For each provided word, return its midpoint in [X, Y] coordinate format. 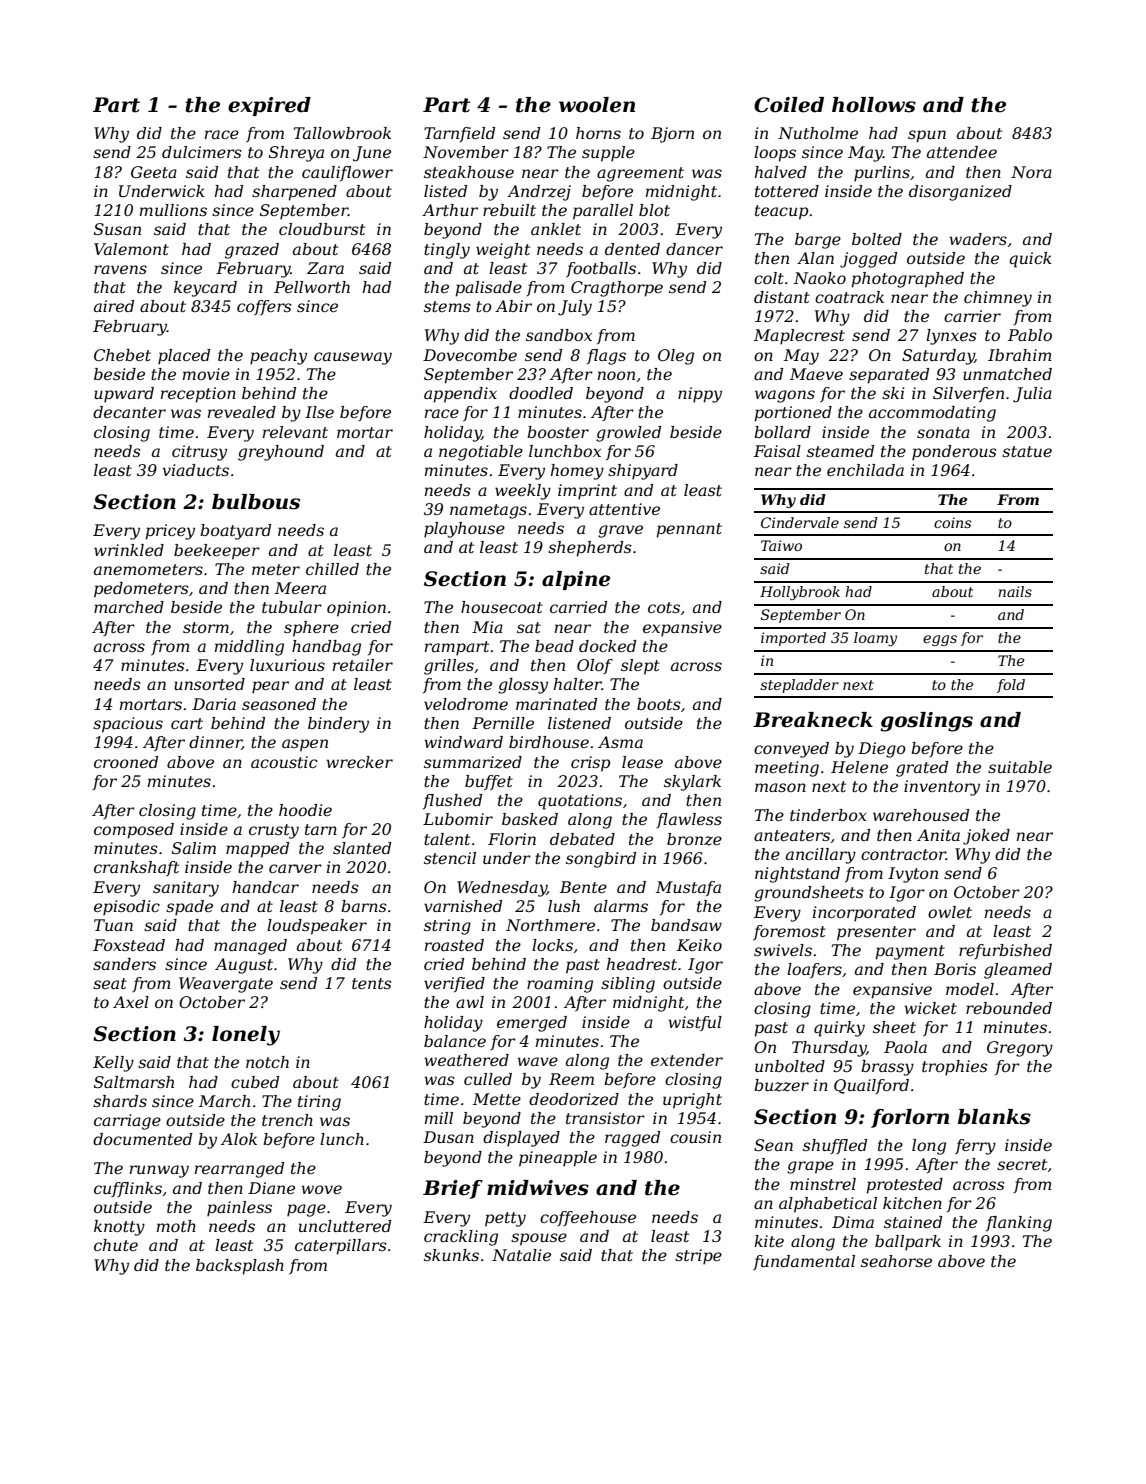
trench [287, 1120]
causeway [353, 358]
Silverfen [968, 394]
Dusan [448, 1137]
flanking [1019, 1224]
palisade [488, 289]
